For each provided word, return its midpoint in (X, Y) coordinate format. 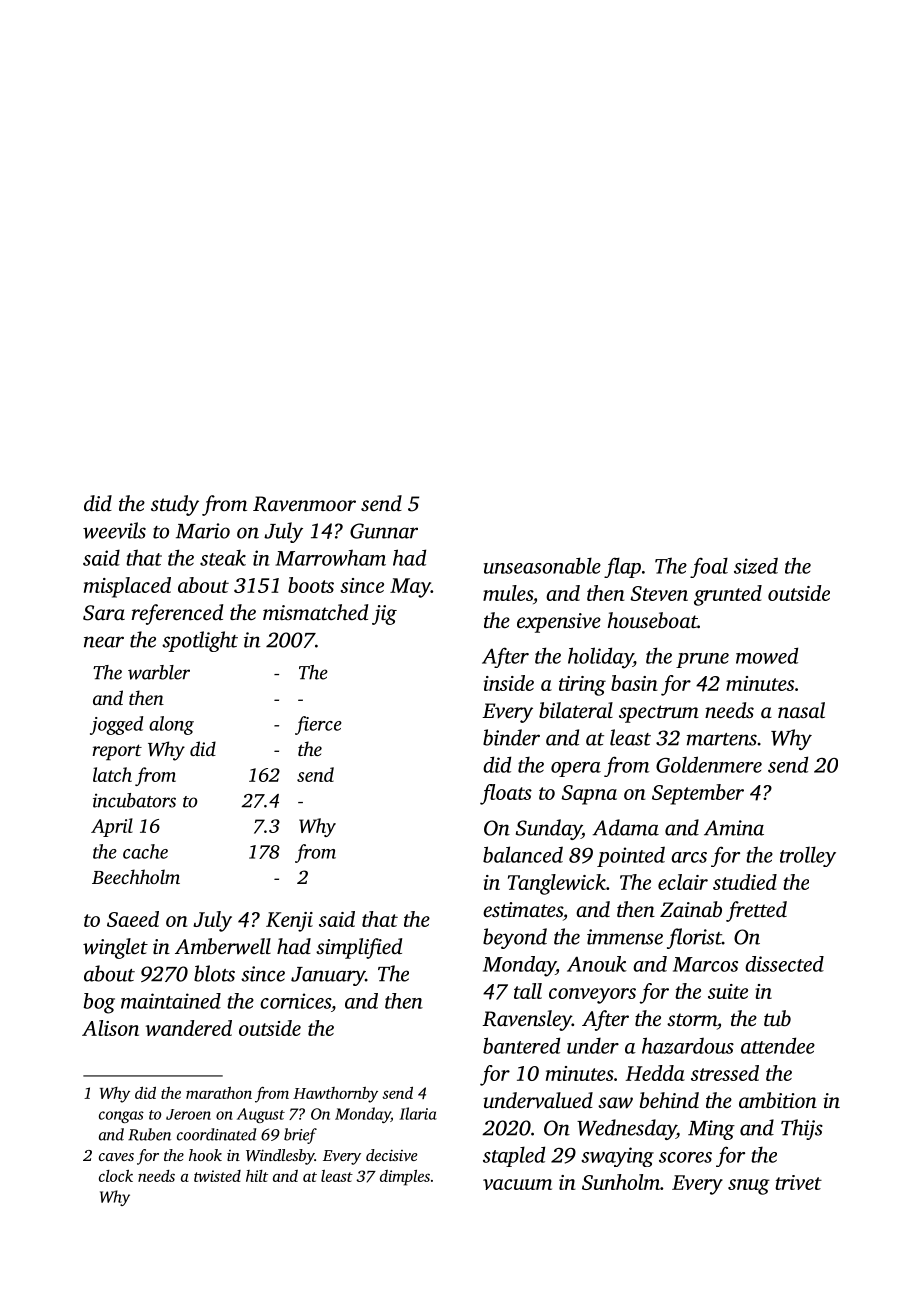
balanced (523, 854)
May (410, 588)
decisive (391, 1155)
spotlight (200, 641)
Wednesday (626, 1129)
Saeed (133, 919)
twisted (217, 1176)
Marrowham (330, 557)
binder (511, 737)
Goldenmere (709, 764)
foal (709, 567)
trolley (808, 856)
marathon (219, 1092)
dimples (405, 1178)
